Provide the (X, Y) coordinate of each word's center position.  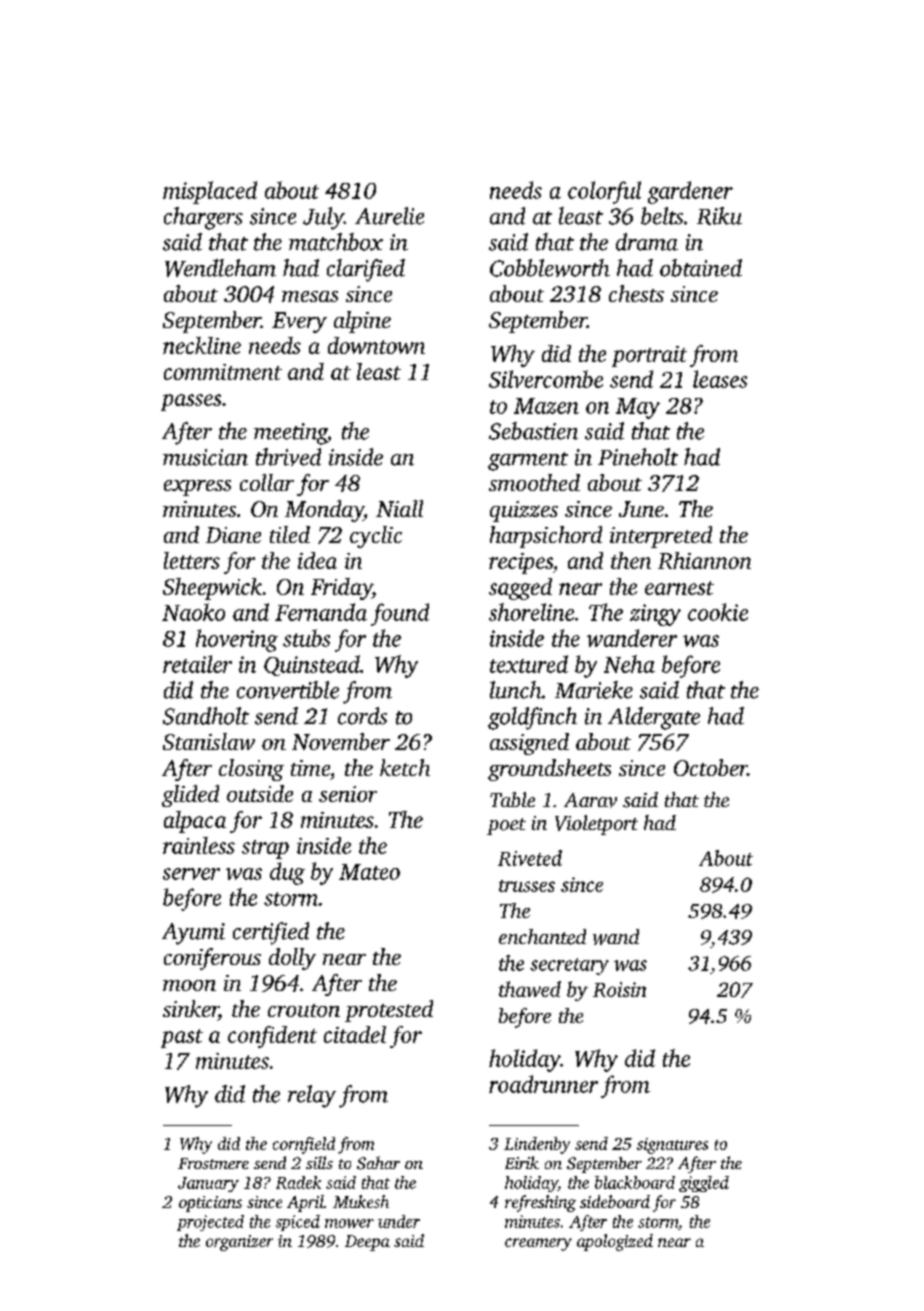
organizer (239, 1243)
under (399, 1221)
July (323, 218)
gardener (690, 192)
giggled (704, 1184)
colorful (604, 192)
